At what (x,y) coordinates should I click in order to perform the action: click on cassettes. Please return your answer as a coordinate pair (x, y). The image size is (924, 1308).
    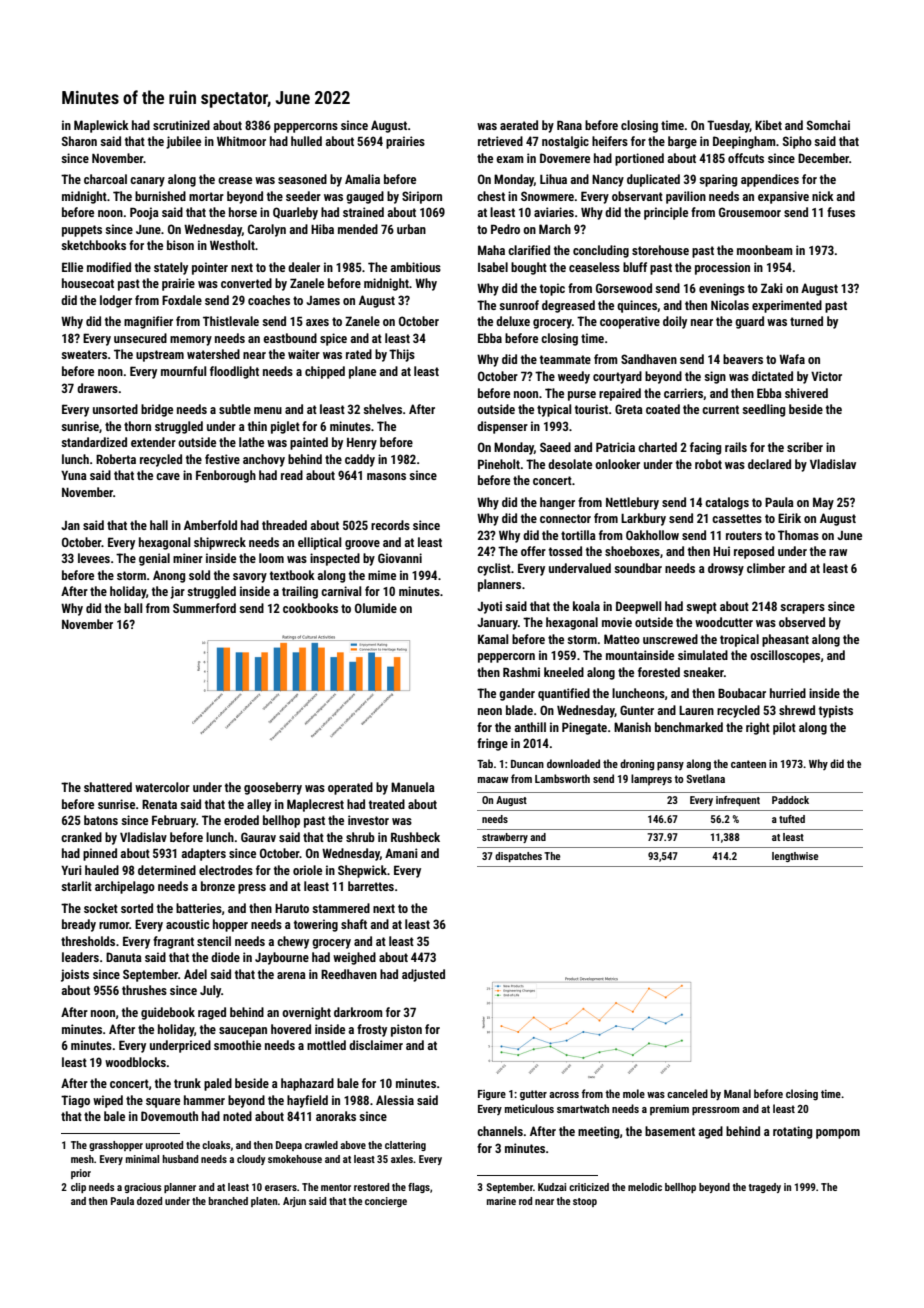
    Looking at the image, I should click on (737, 518).
